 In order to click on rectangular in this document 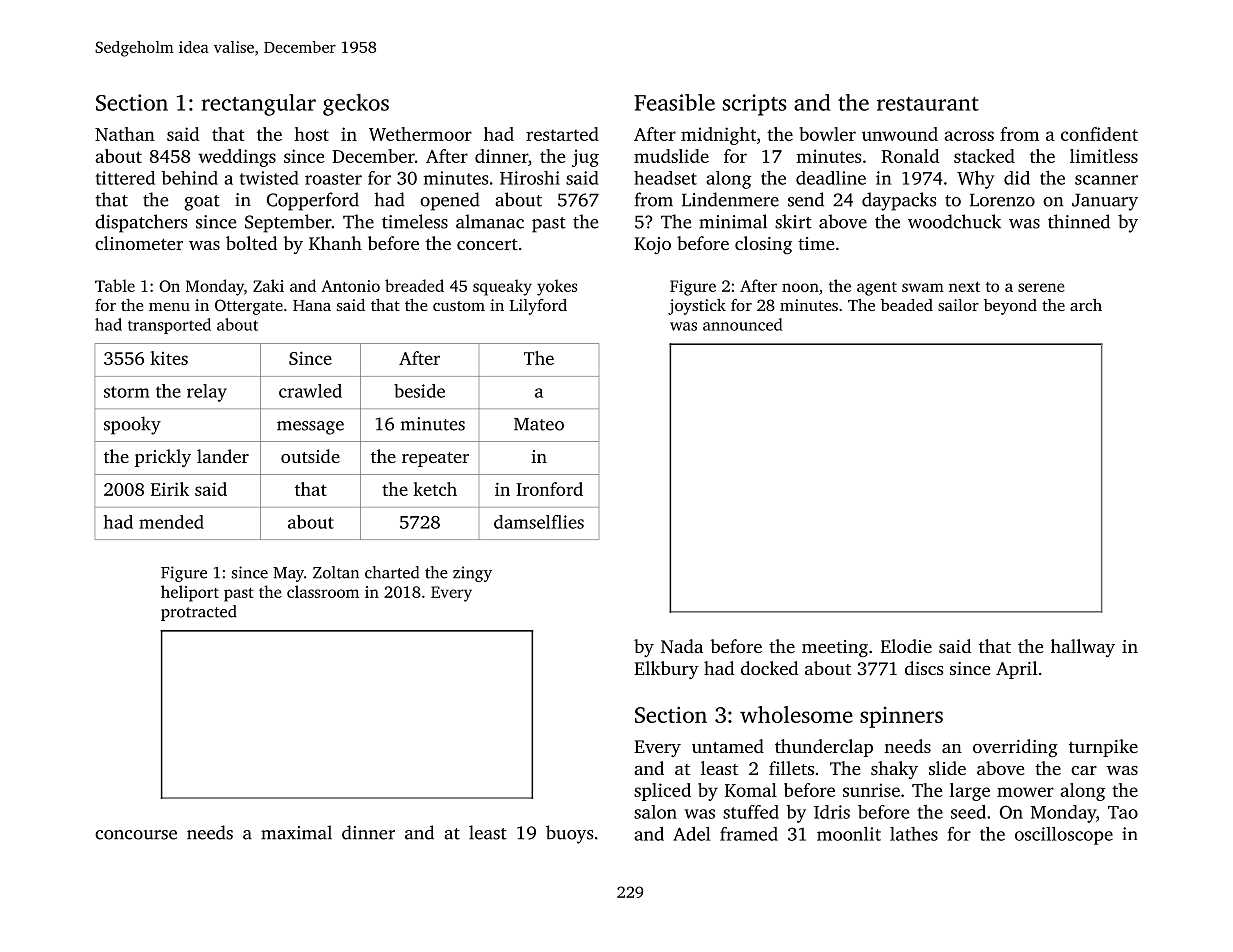, I will do `click(258, 105)`.
